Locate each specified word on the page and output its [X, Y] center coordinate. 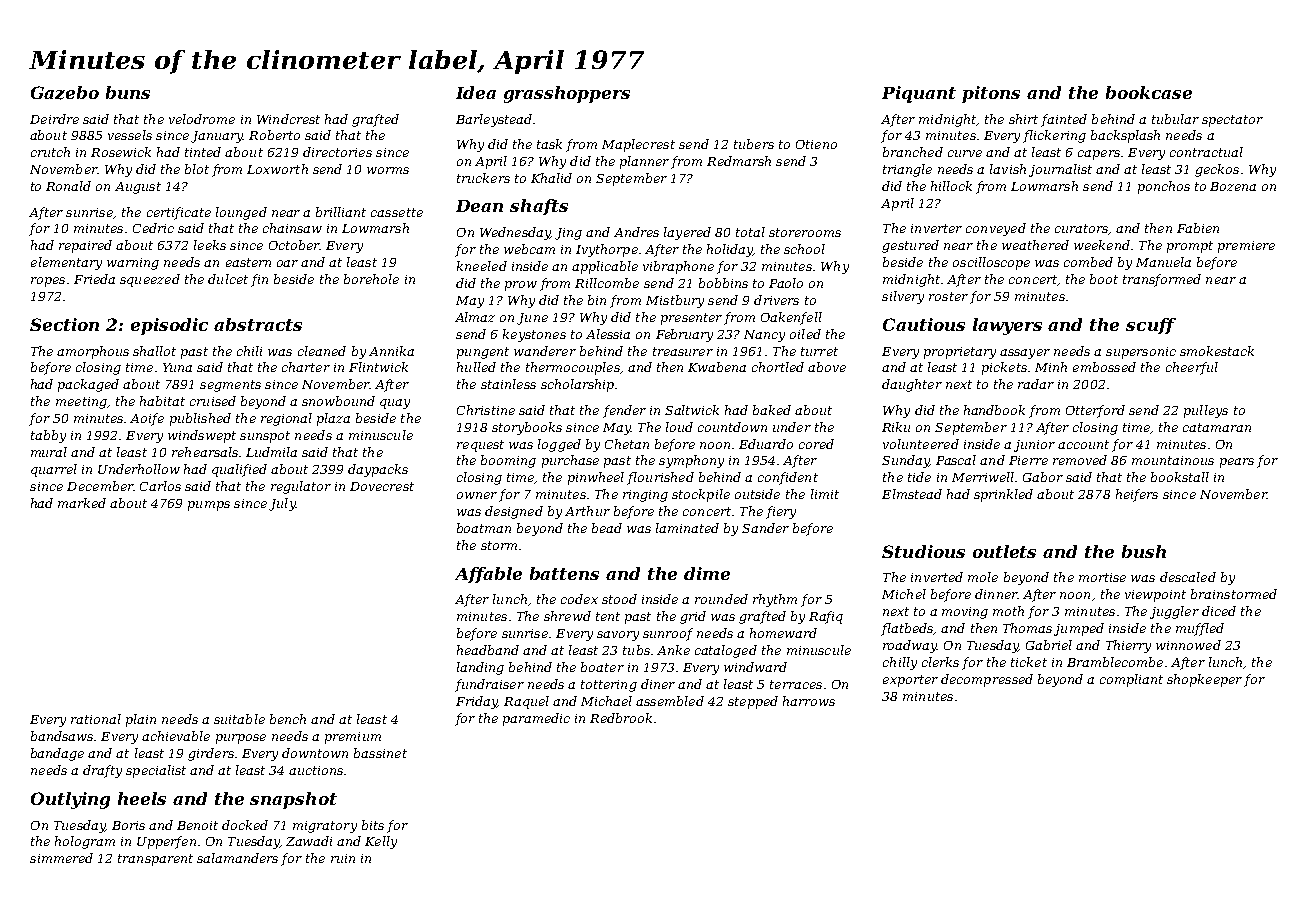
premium [353, 738]
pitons [991, 94]
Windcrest [288, 119]
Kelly [381, 842]
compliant [1131, 680]
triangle [907, 170]
